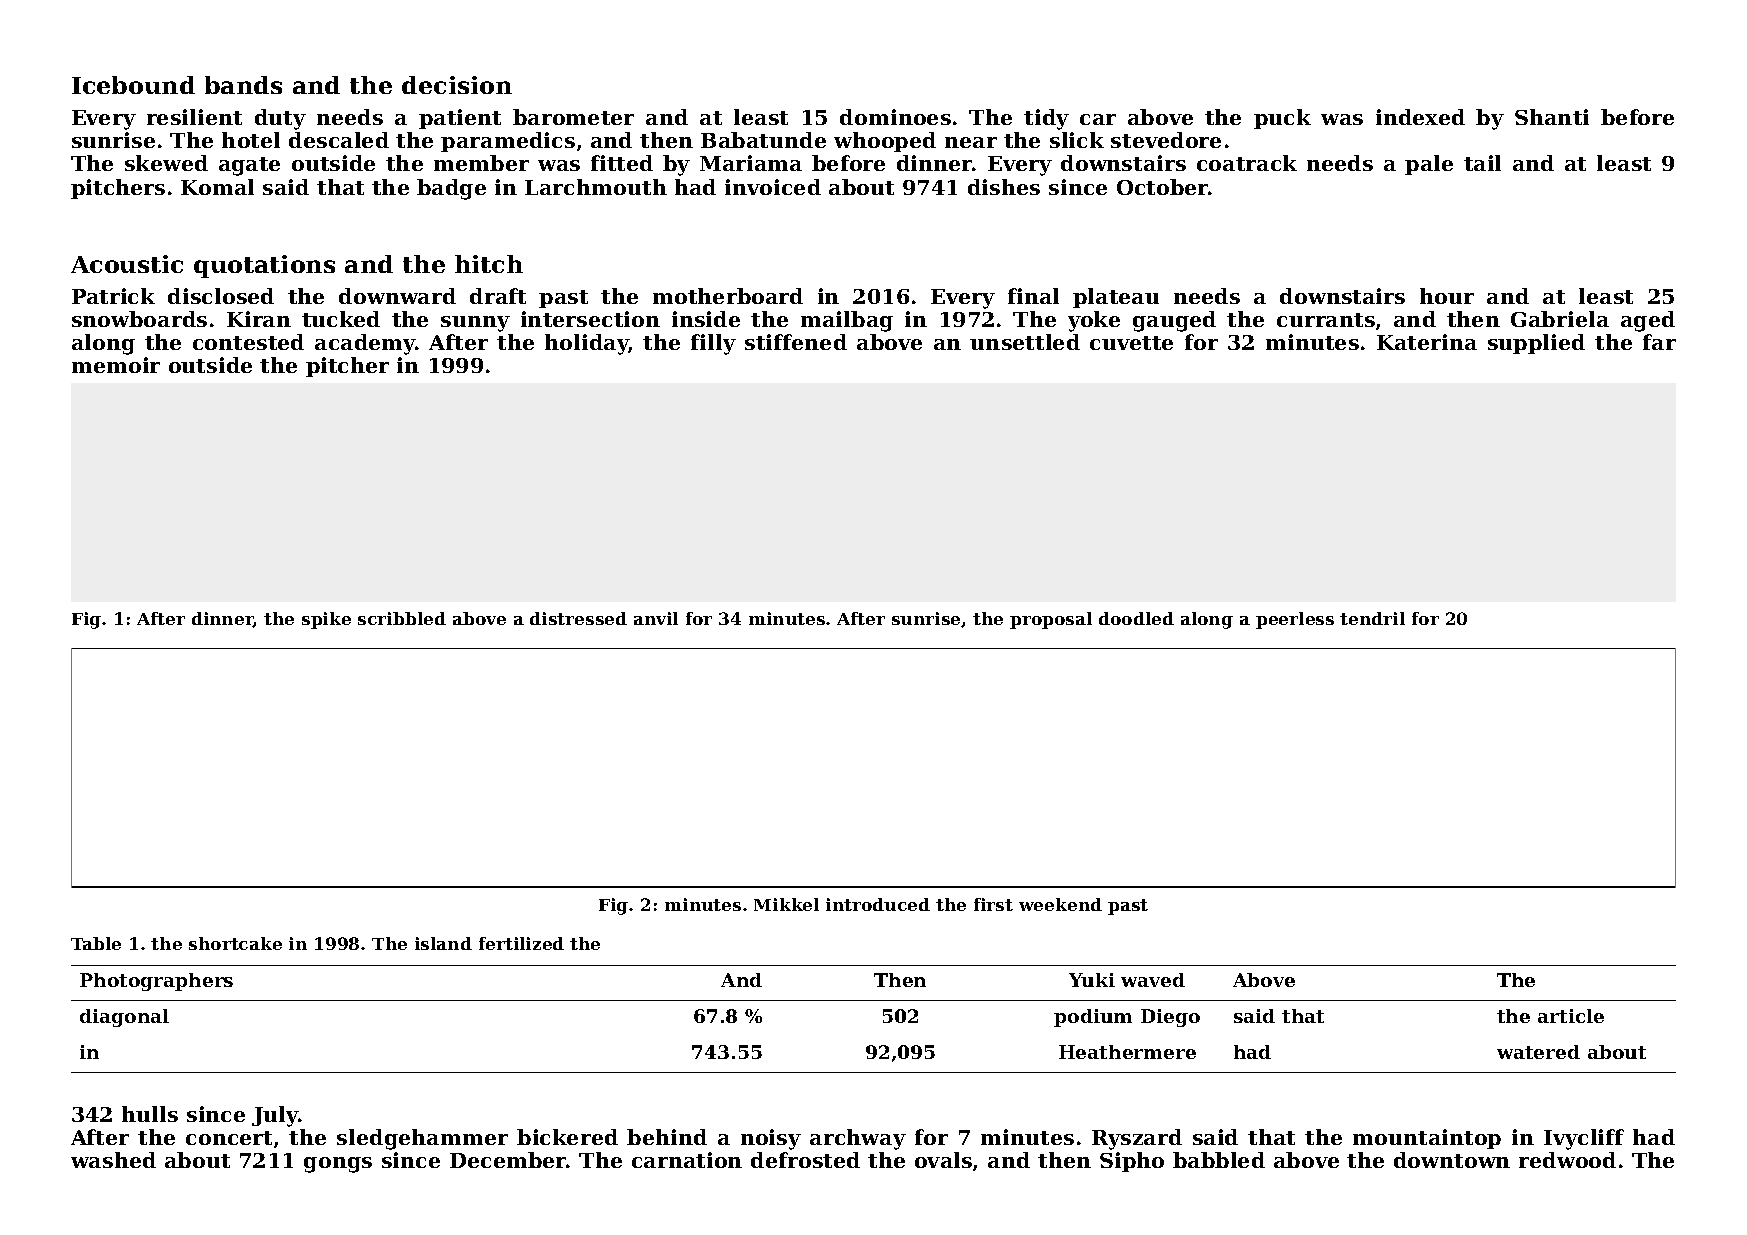 The width and height of the screenshot is (1747, 1235). What do you see at coordinates (1420, 117) in the screenshot?
I see `indexed` at bounding box center [1420, 117].
